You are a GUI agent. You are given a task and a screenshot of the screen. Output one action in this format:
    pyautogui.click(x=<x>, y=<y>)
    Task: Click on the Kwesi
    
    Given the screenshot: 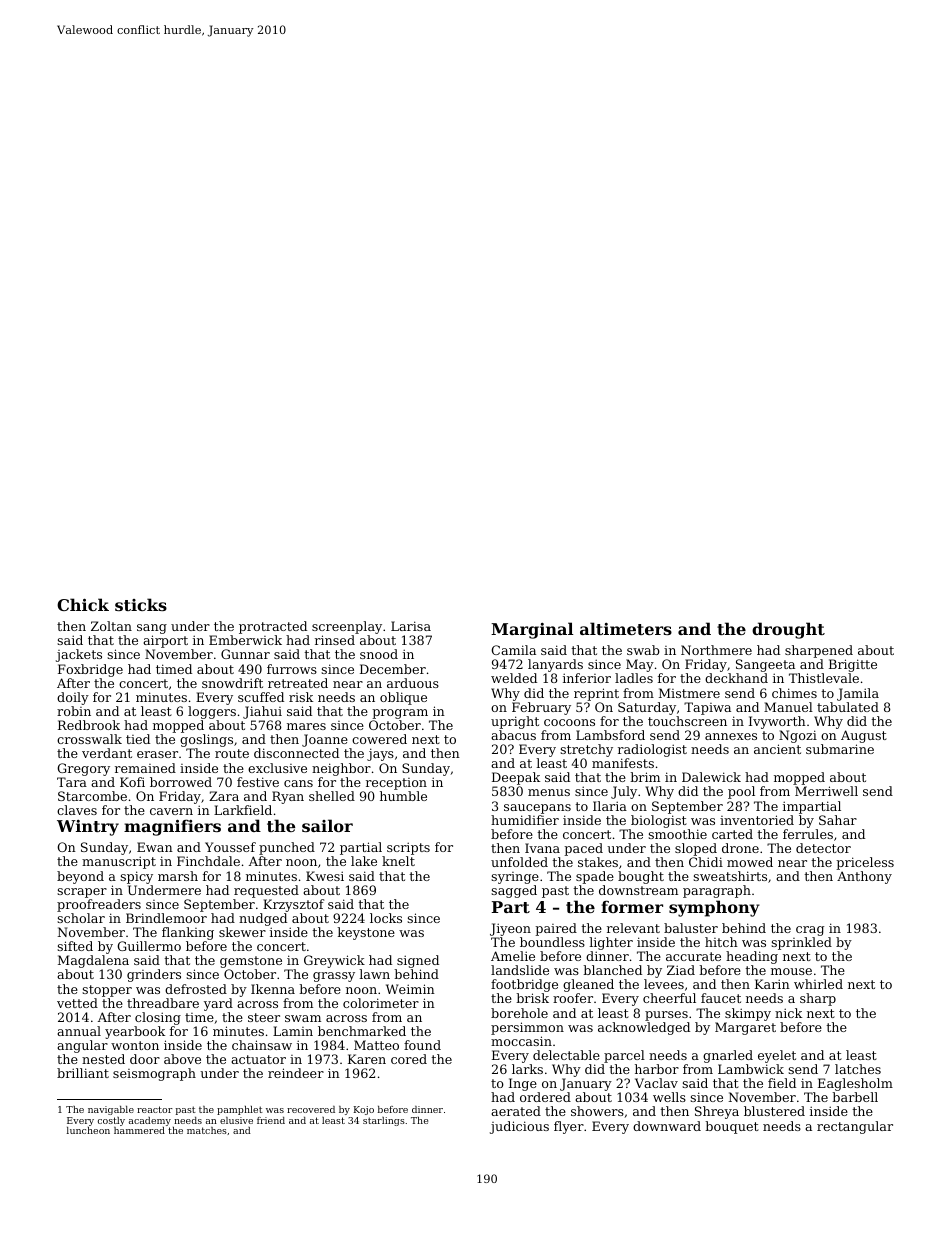 What is the action you would take?
    pyautogui.click(x=325, y=876)
